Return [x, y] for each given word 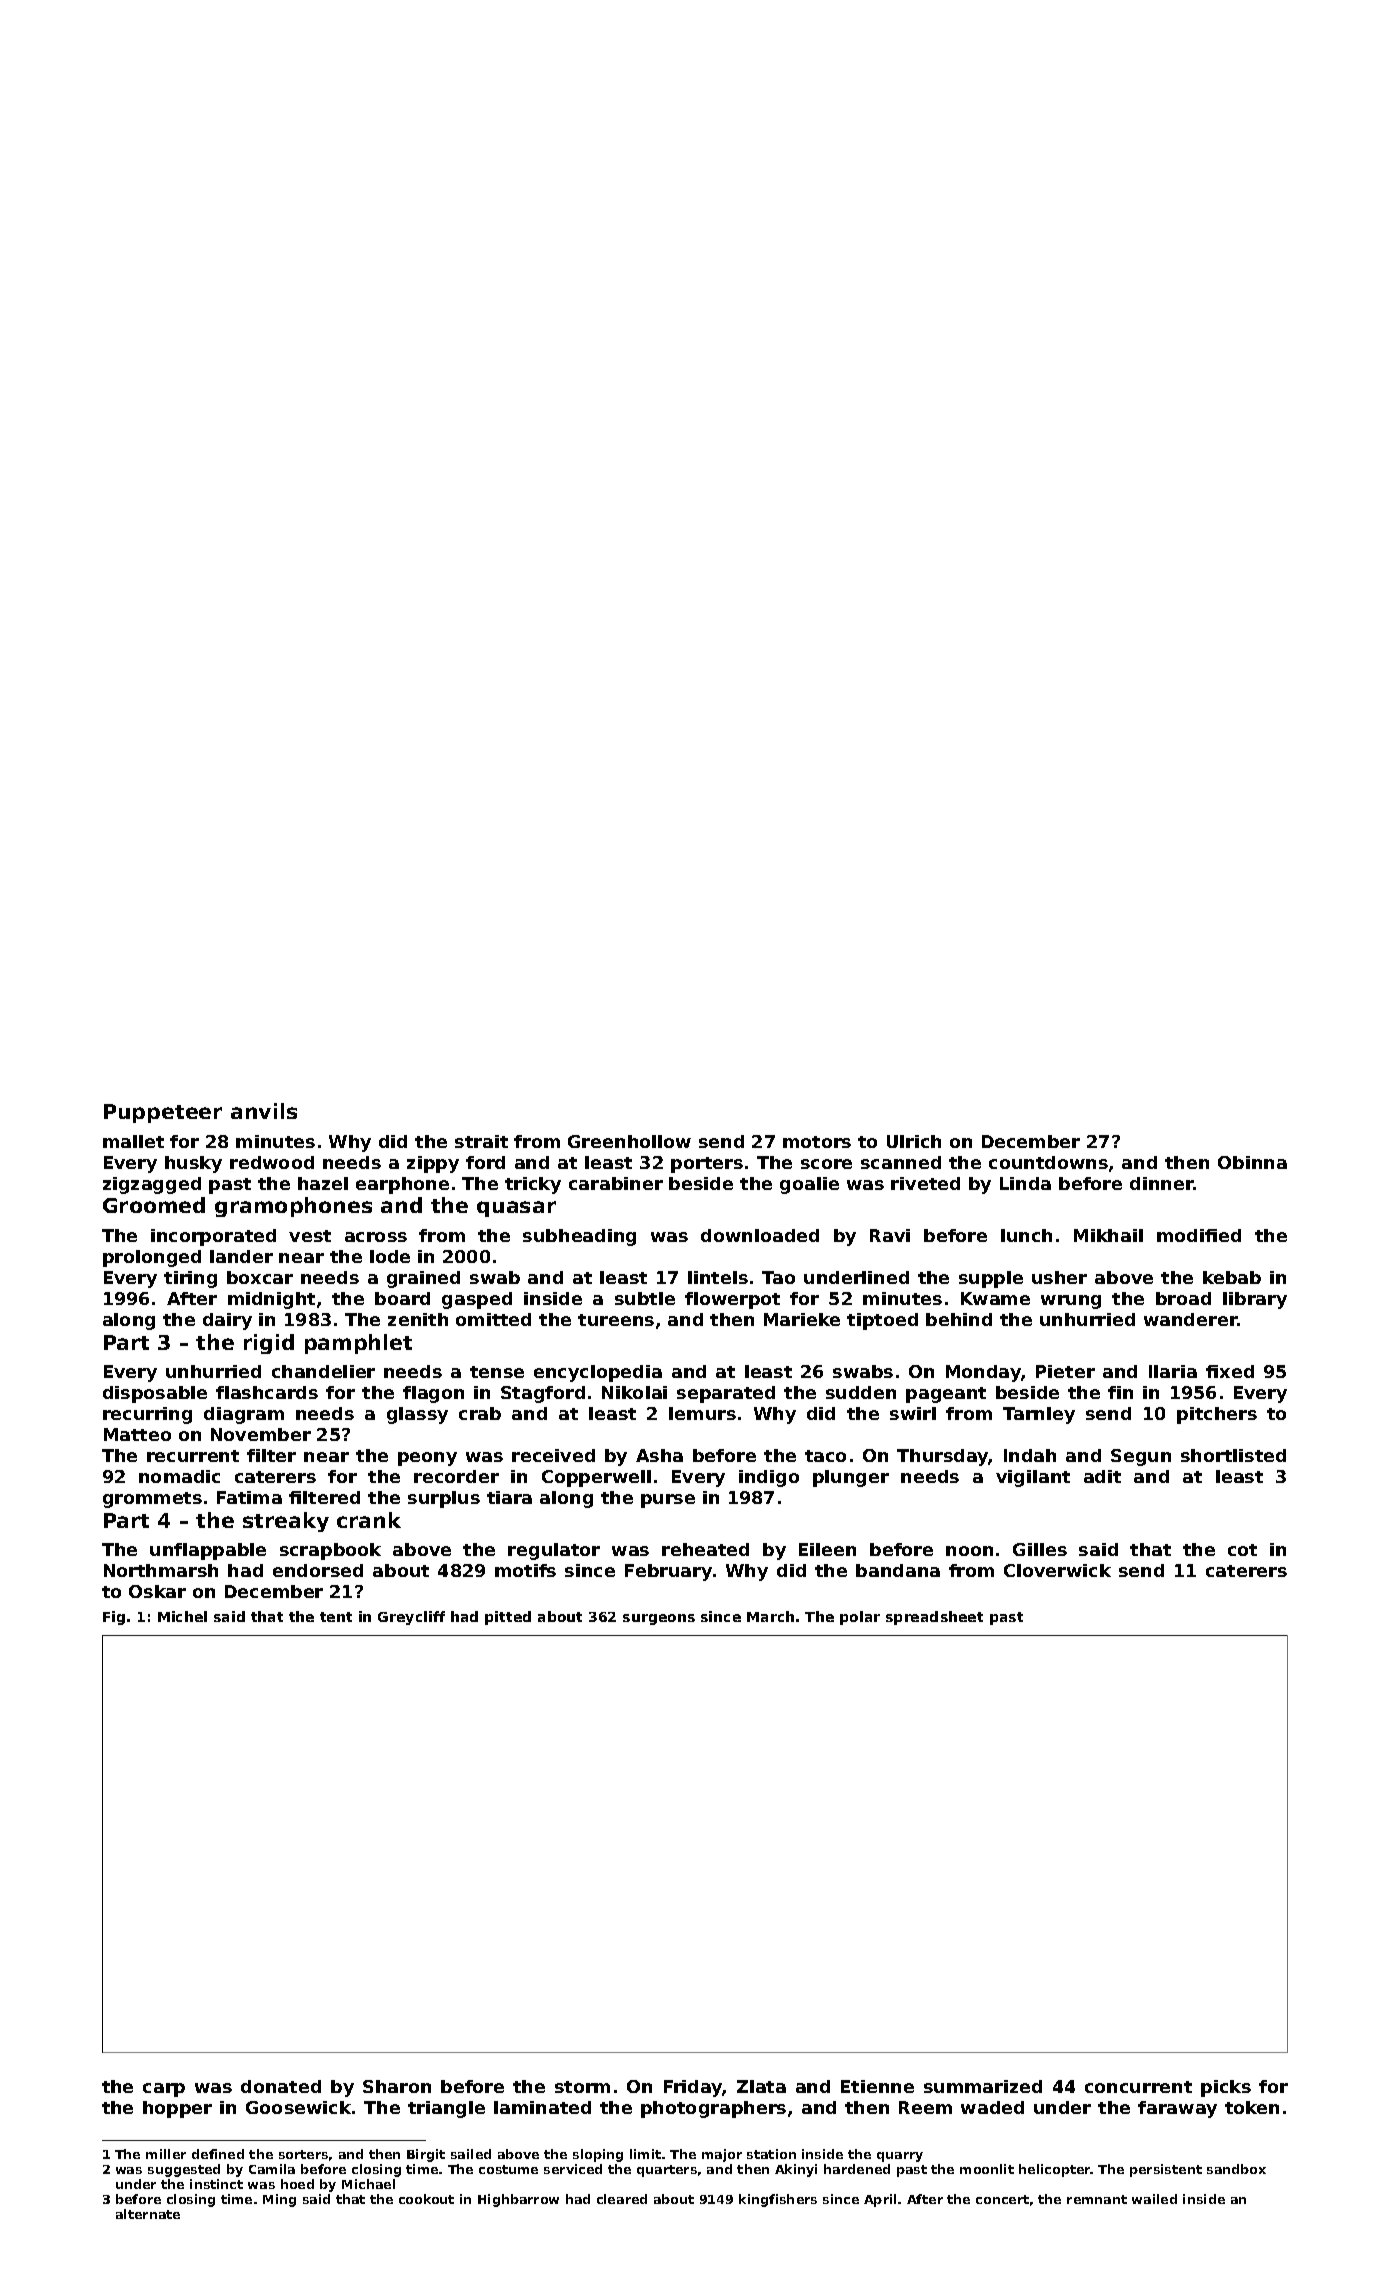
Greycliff [411, 1618]
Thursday [943, 1457]
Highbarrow [518, 2200]
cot [1242, 1550]
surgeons [659, 1619]
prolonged [152, 1258]
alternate [148, 2214]
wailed [1154, 2199]
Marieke [802, 1319]
